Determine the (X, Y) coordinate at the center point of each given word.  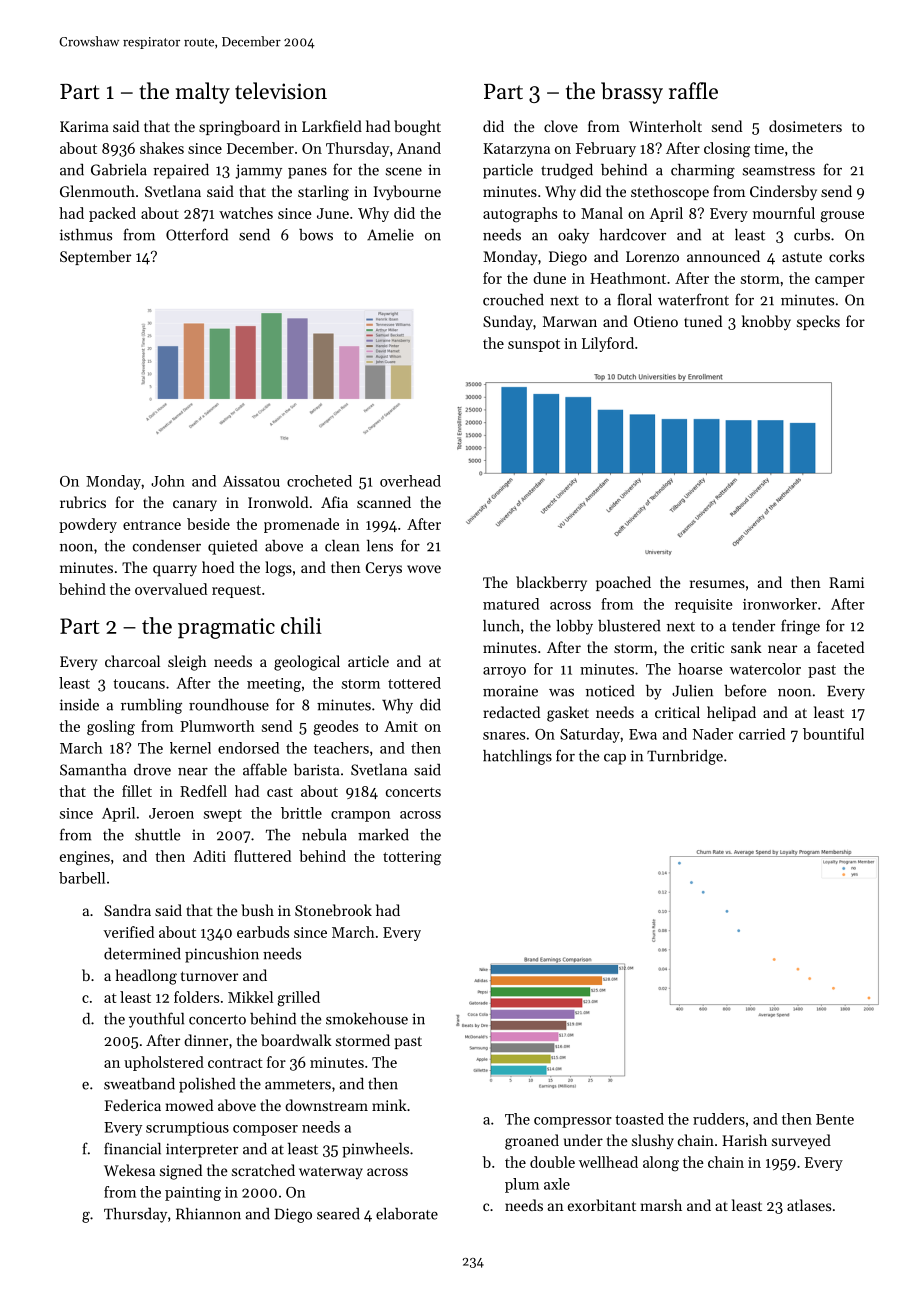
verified (128, 932)
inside (79, 705)
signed (181, 1172)
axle (557, 1184)
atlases (809, 1205)
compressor (573, 1122)
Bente (835, 1119)
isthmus (86, 235)
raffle (693, 91)
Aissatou (251, 481)
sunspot (534, 345)
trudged (567, 171)
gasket (568, 714)
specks (818, 322)
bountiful (833, 734)
